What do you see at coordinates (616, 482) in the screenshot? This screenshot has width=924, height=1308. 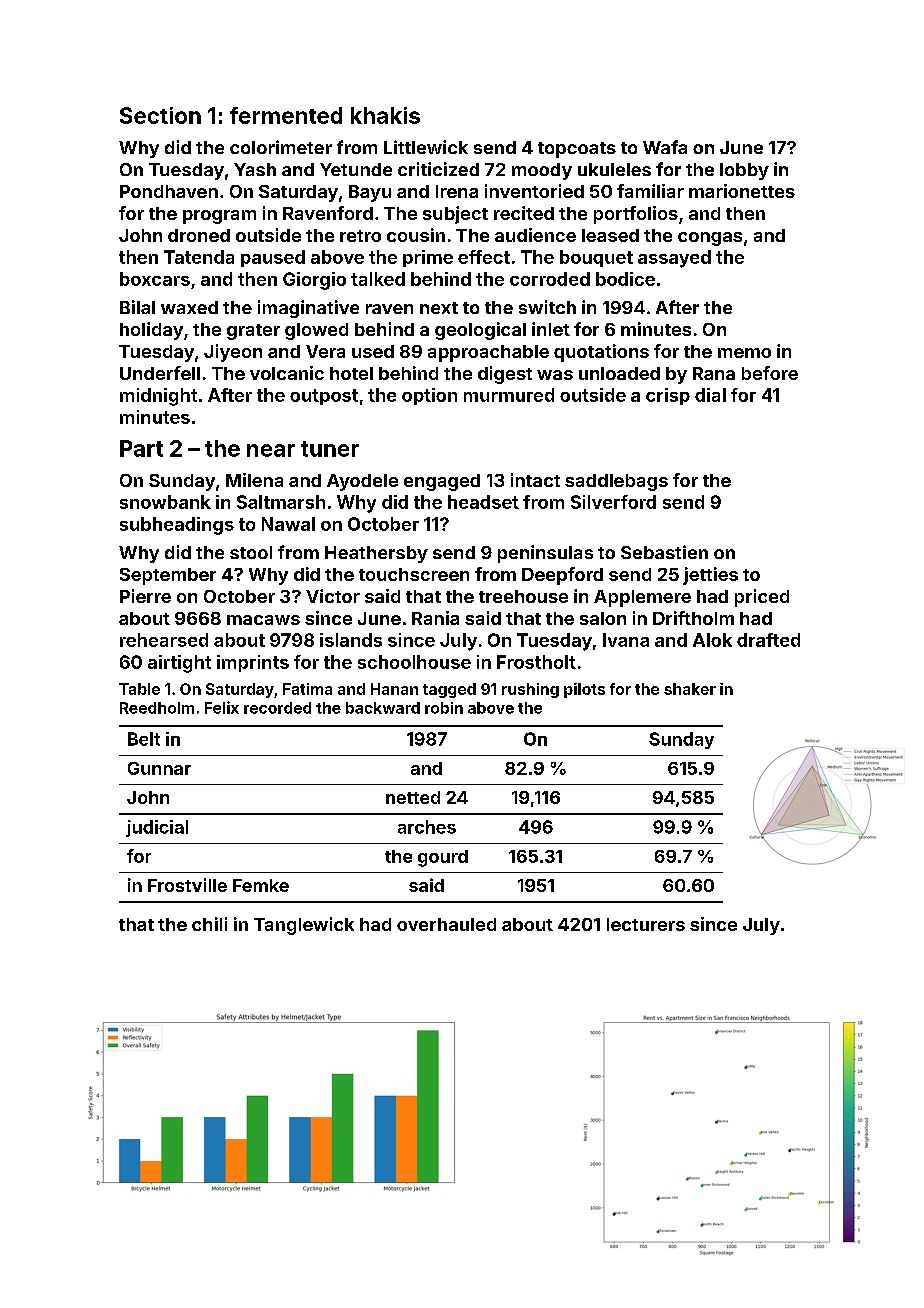 I see `saddlebags` at bounding box center [616, 482].
